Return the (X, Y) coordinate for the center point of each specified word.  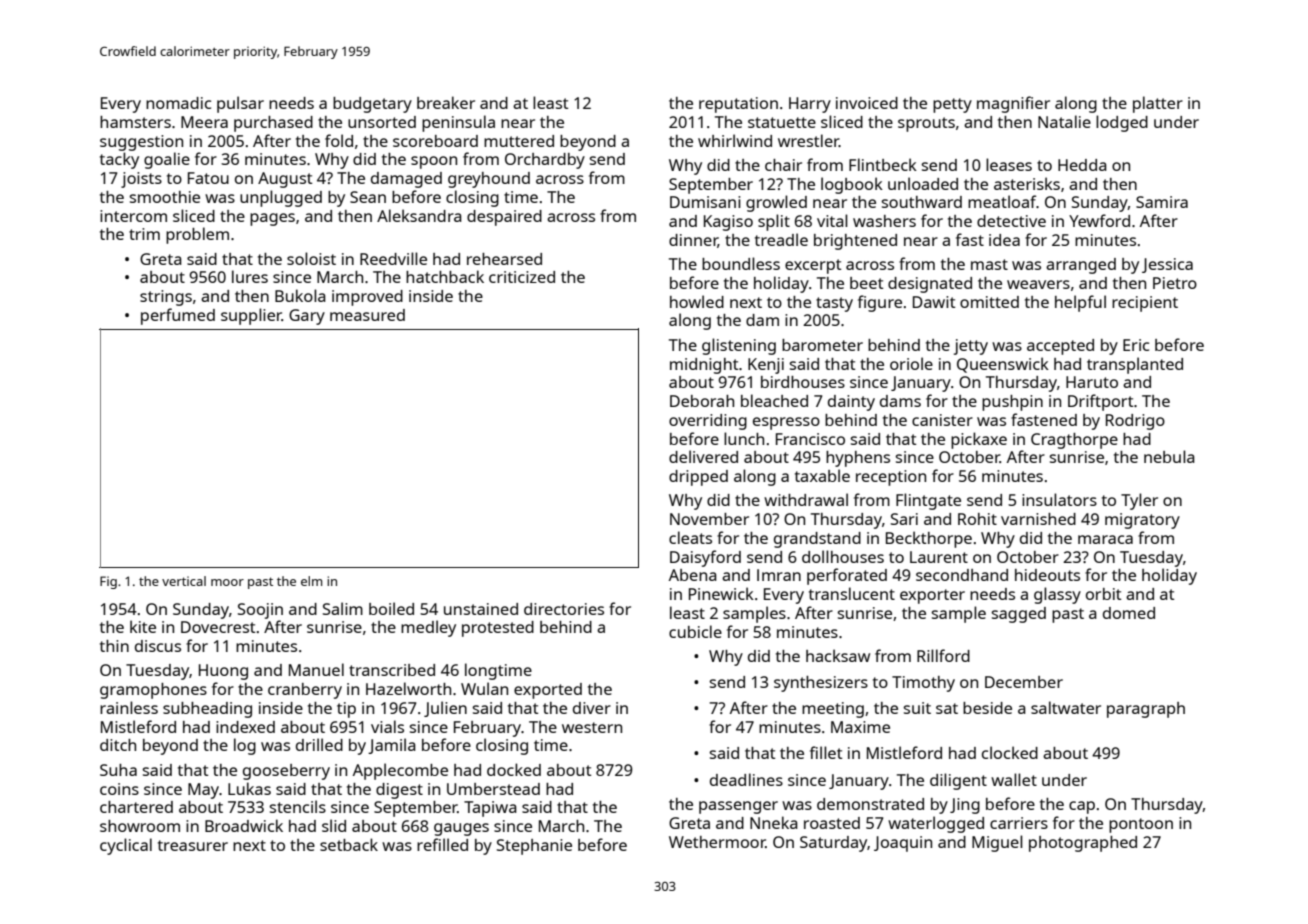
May (204, 791)
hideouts (1047, 575)
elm (311, 581)
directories (564, 609)
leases (1009, 164)
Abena (693, 575)
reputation (738, 105)
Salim (343, 608)
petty (952, 105)
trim (144, 234)
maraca (1105, 539)
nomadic (178, 103)
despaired (504, 218)
